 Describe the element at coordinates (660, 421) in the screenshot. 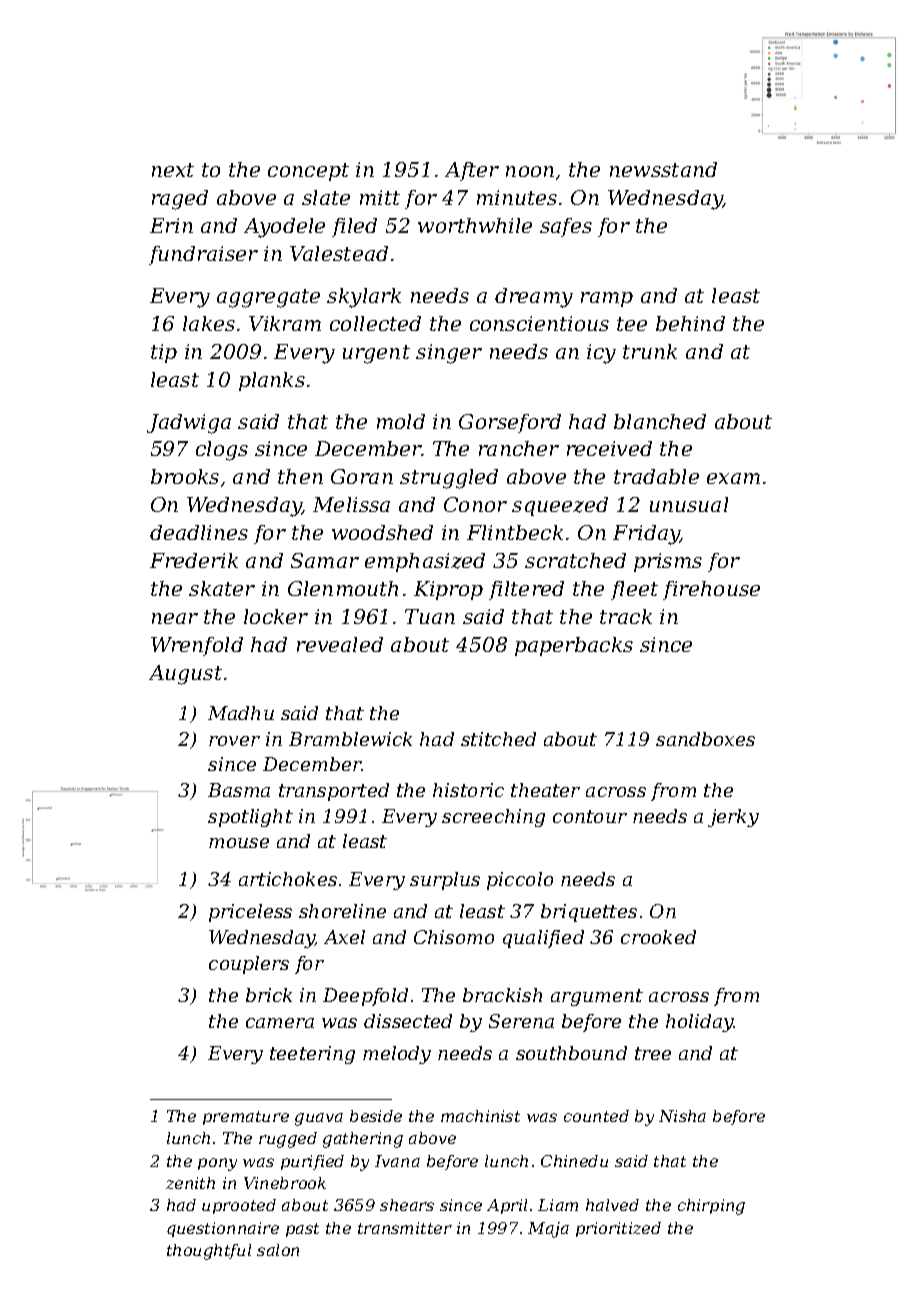

I see `blanched` at that location.
